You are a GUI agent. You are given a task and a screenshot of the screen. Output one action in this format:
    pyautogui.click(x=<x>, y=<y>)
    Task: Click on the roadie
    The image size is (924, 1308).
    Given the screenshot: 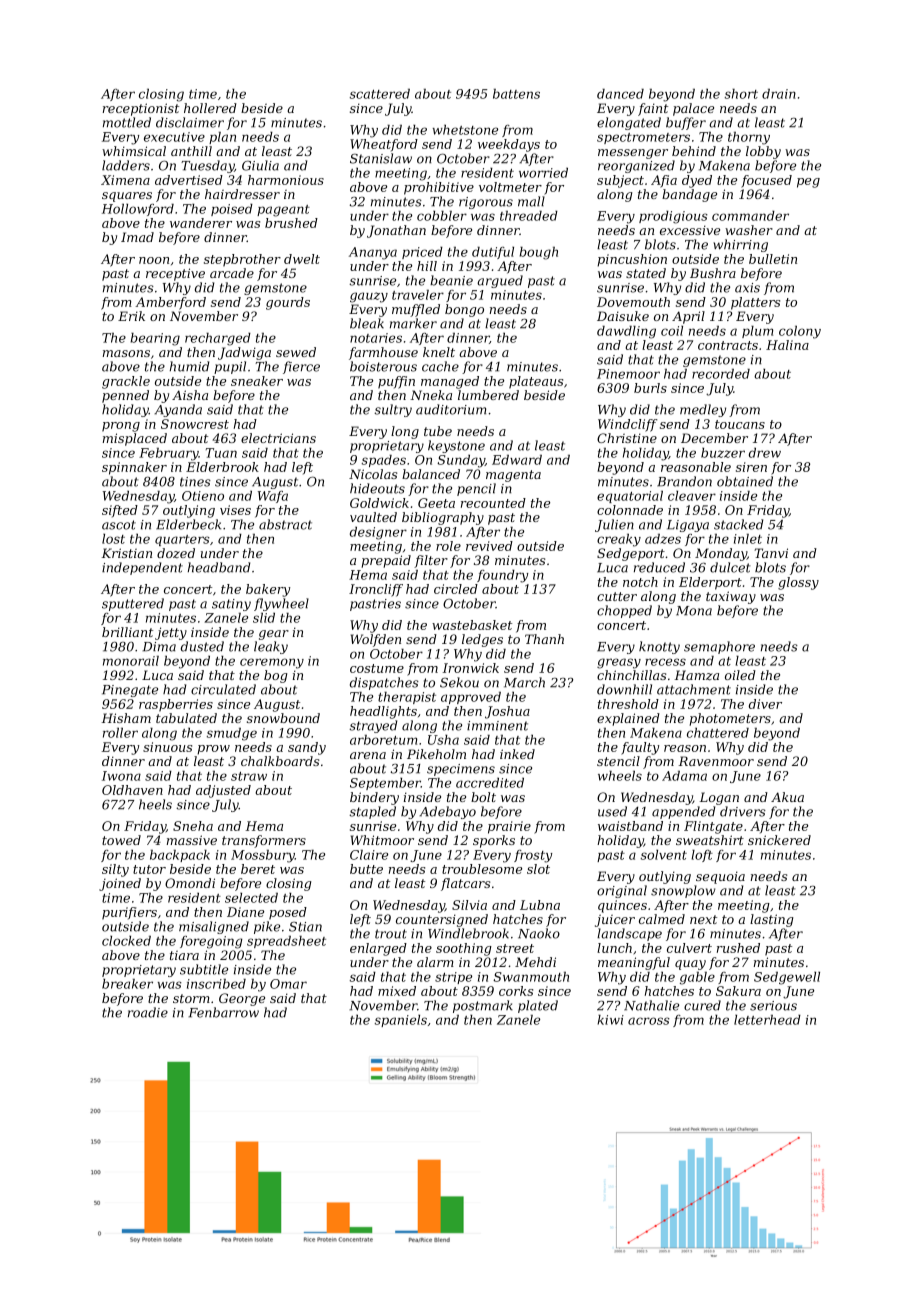 What is the action you would take?
    pyautogui.click(x=148, y=1012)
